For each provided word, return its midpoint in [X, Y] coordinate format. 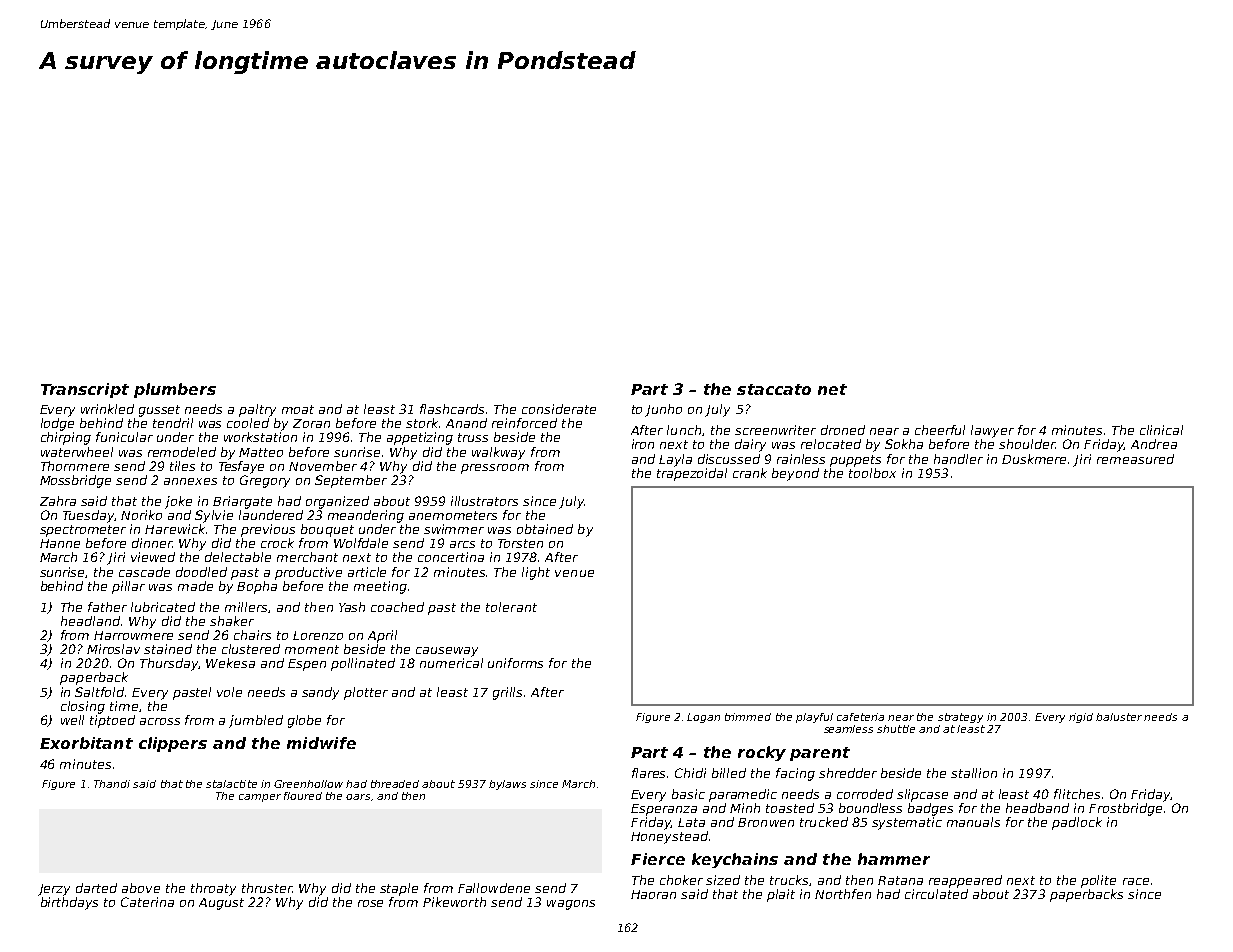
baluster [1119, 717]
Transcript [85, 390]
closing [83, 707]
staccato [774, 389]
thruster [267, 888]
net [832, 389]
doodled [201, 572]
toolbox [872, 473]
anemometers [453, 515]
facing [795, 774]
